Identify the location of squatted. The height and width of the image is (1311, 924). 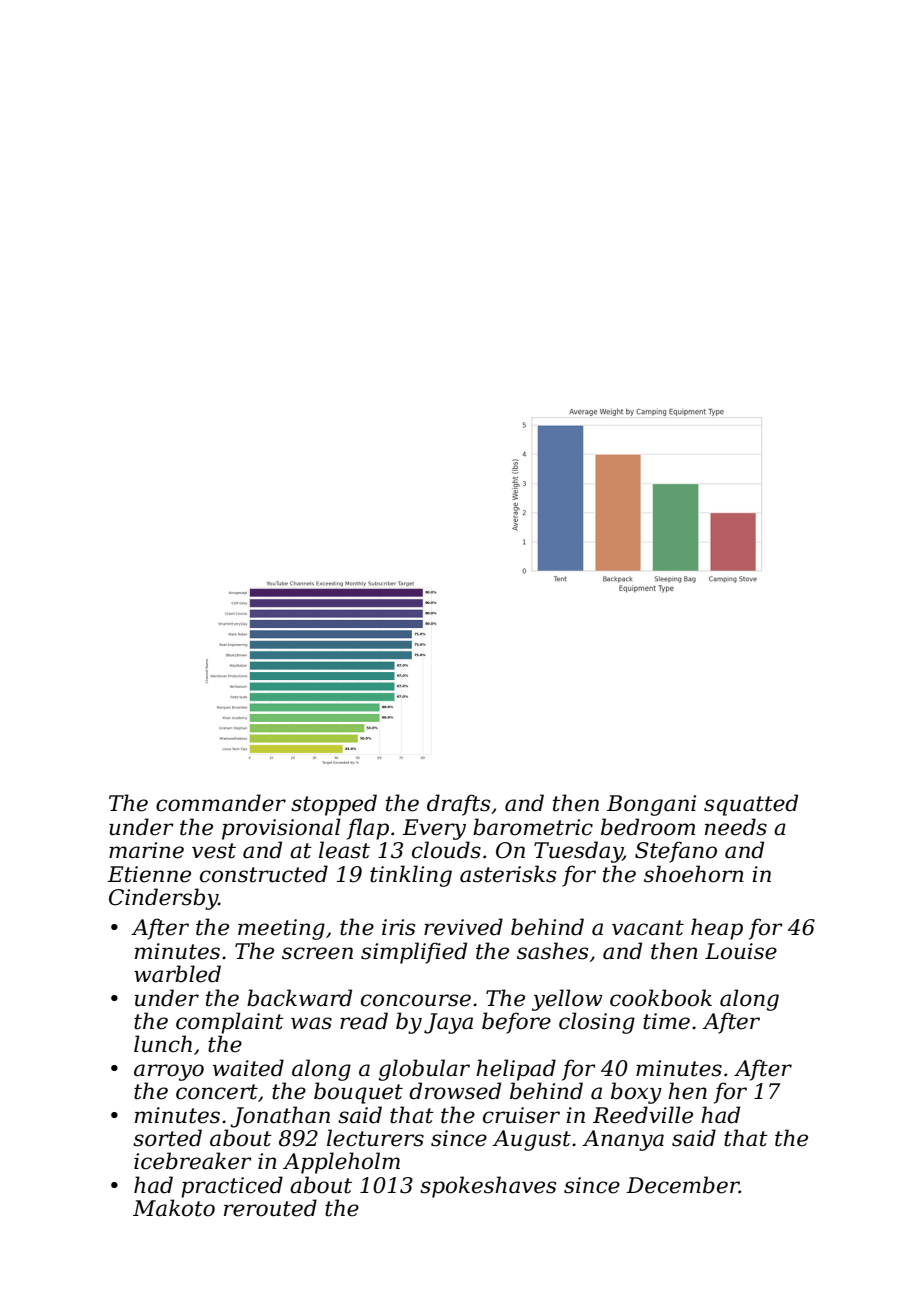
(751, 805).
